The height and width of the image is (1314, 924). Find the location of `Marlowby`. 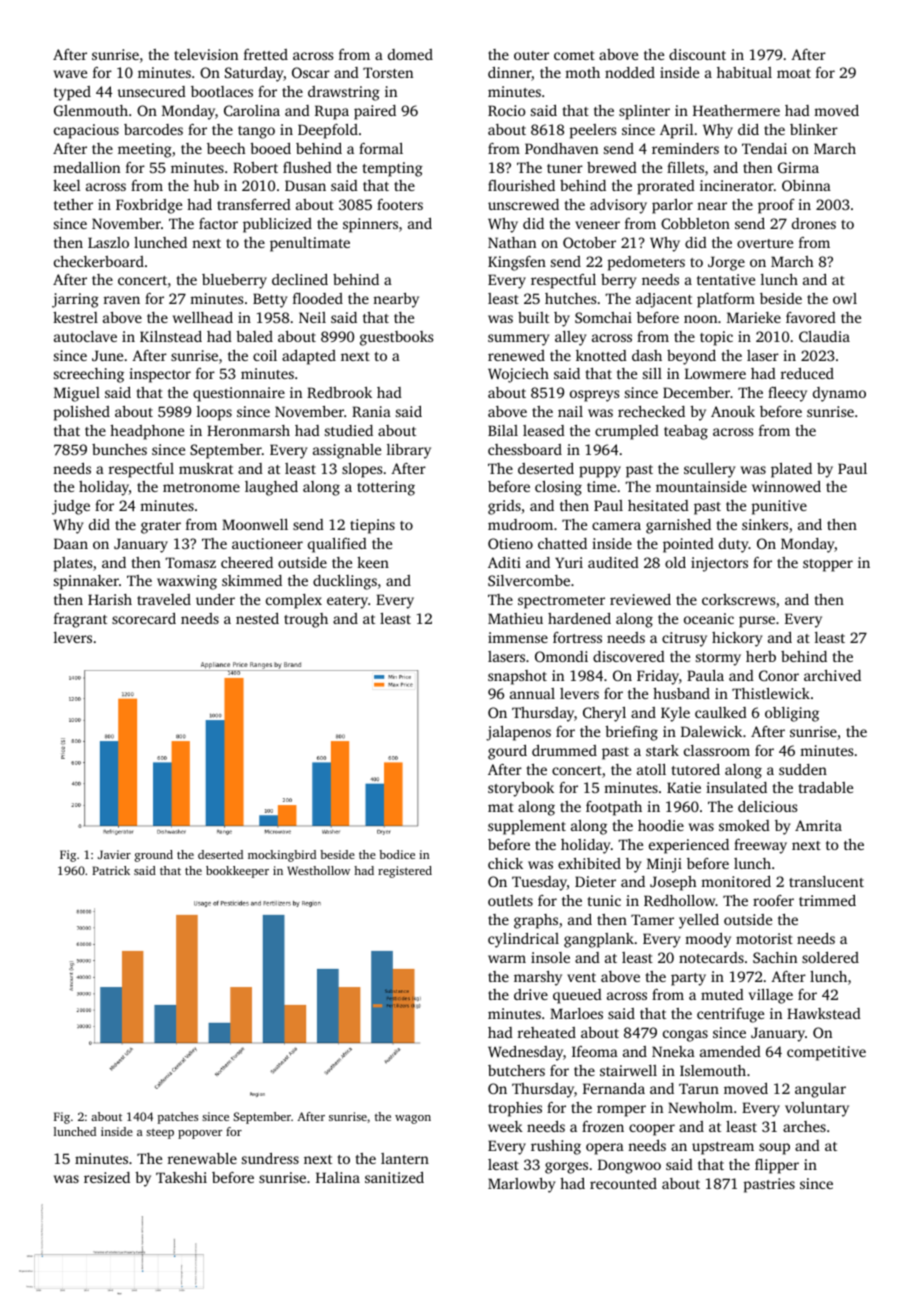

Marlowby is located at coordinates (522, 1185).
